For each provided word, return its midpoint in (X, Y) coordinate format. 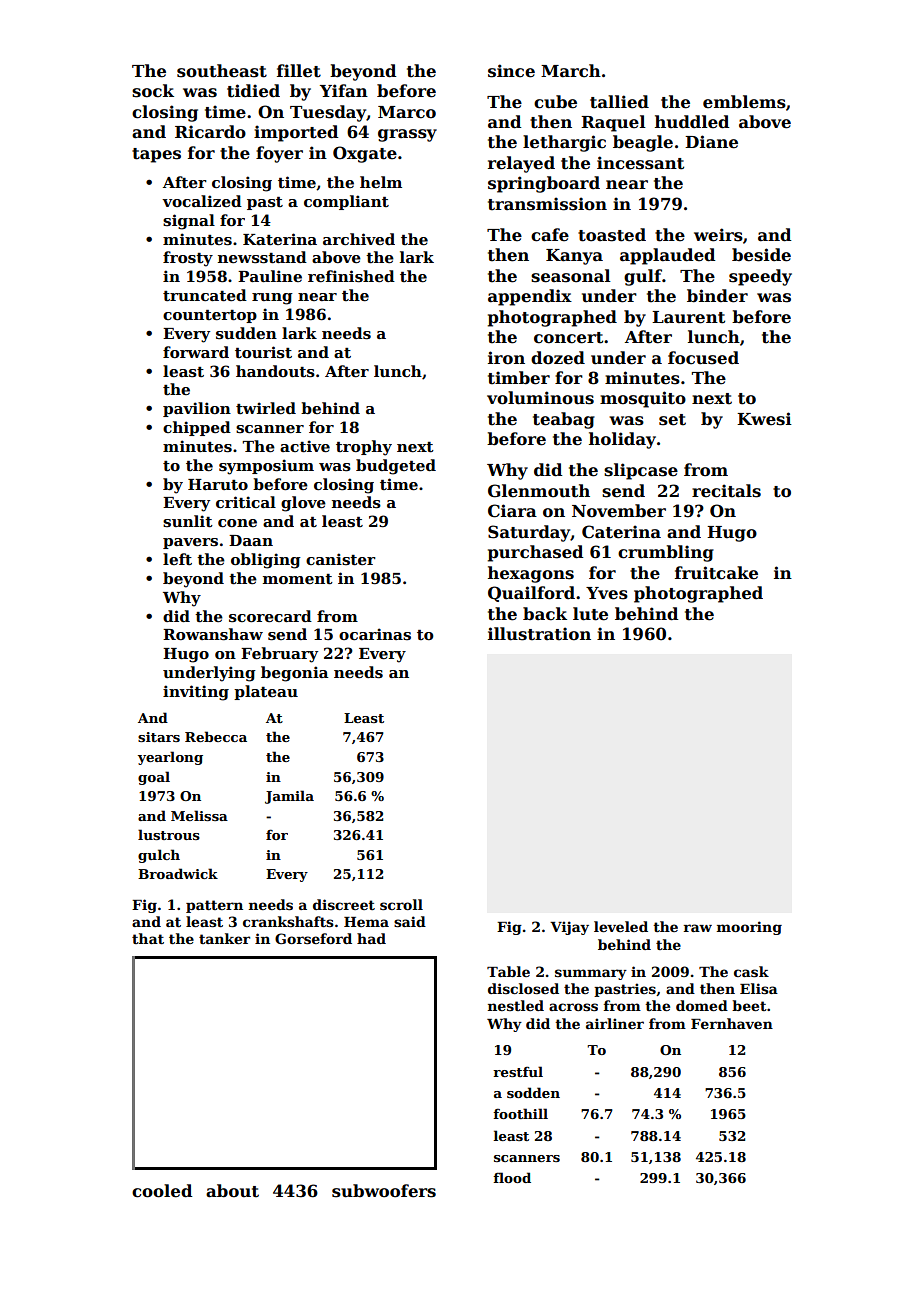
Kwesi (764, 419)
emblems (744, 102)
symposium (266, 467)
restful (518, 1071)
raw (698, 928)
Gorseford (313, 938)
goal (154, 778)
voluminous (540, 398)
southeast (222, 71)
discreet (344, 904)
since (511, 71)
